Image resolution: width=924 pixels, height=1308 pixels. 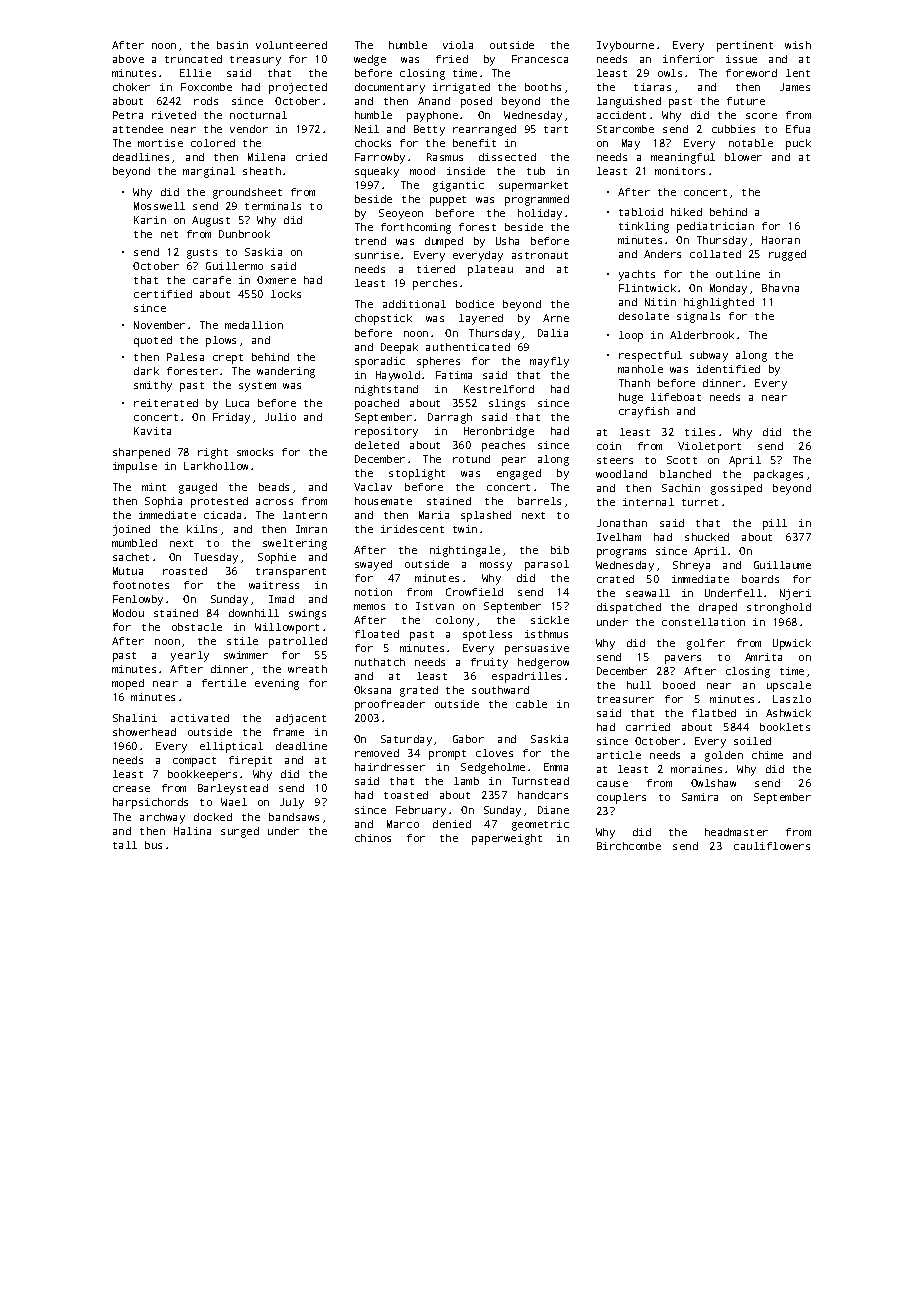 I want to click on Mosswell, so click(x=159, y=206).
